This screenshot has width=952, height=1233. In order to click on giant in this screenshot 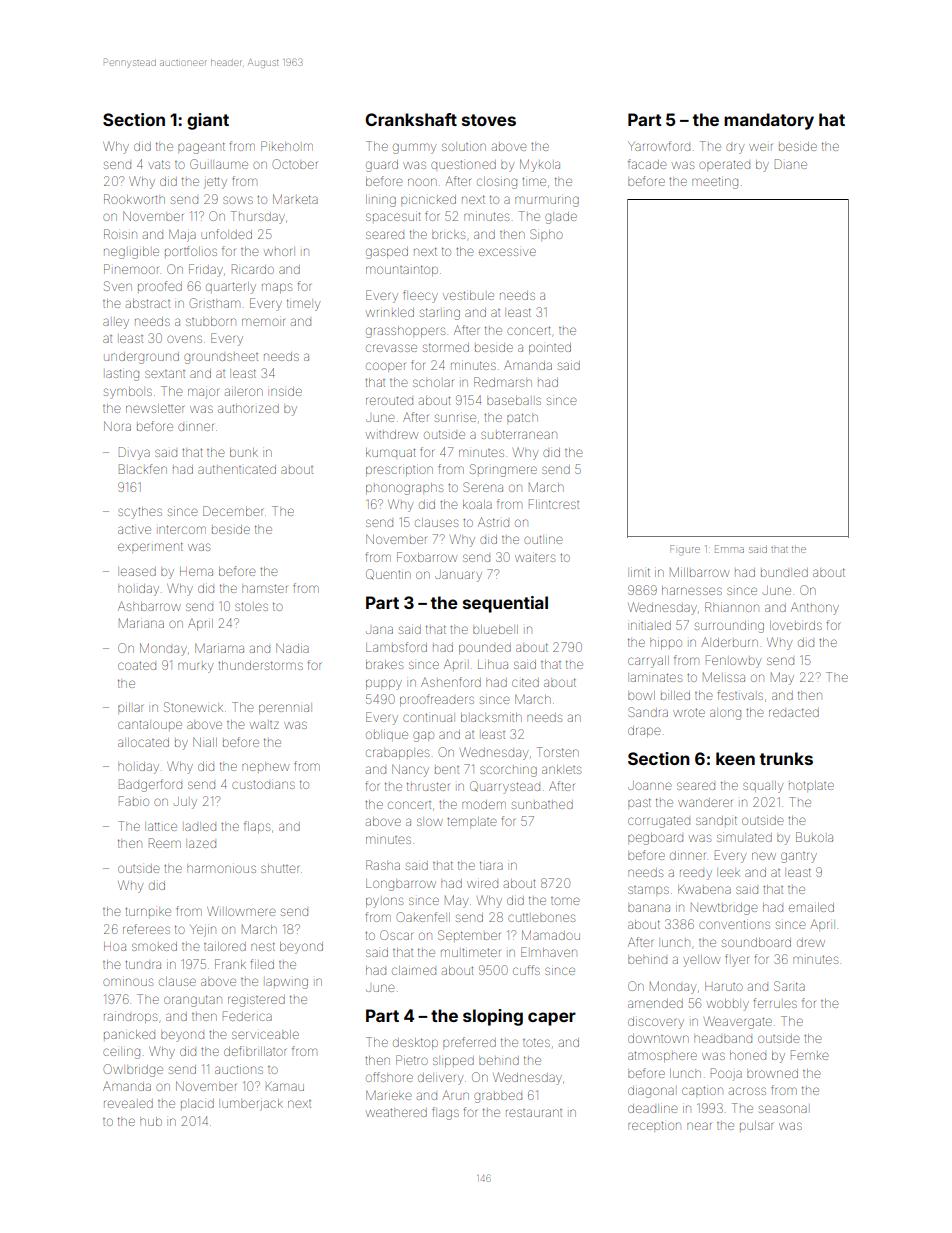, I will do `click(208, 121)`.
